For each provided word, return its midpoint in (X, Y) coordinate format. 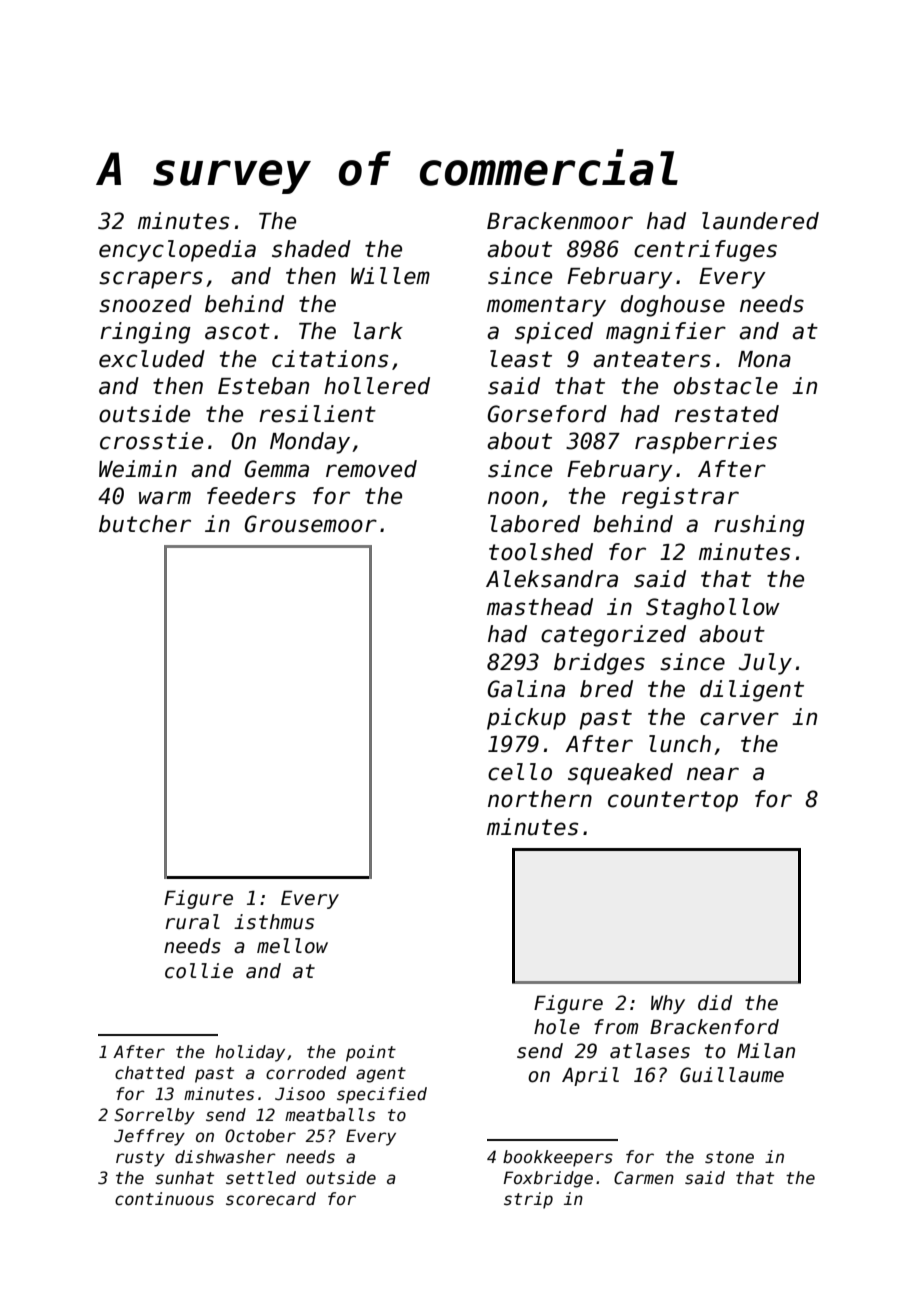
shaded (311, 249)
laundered (760, 221)
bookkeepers (558, 1158)
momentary (546, 306)
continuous (164, 1199)
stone (729, 1157)
